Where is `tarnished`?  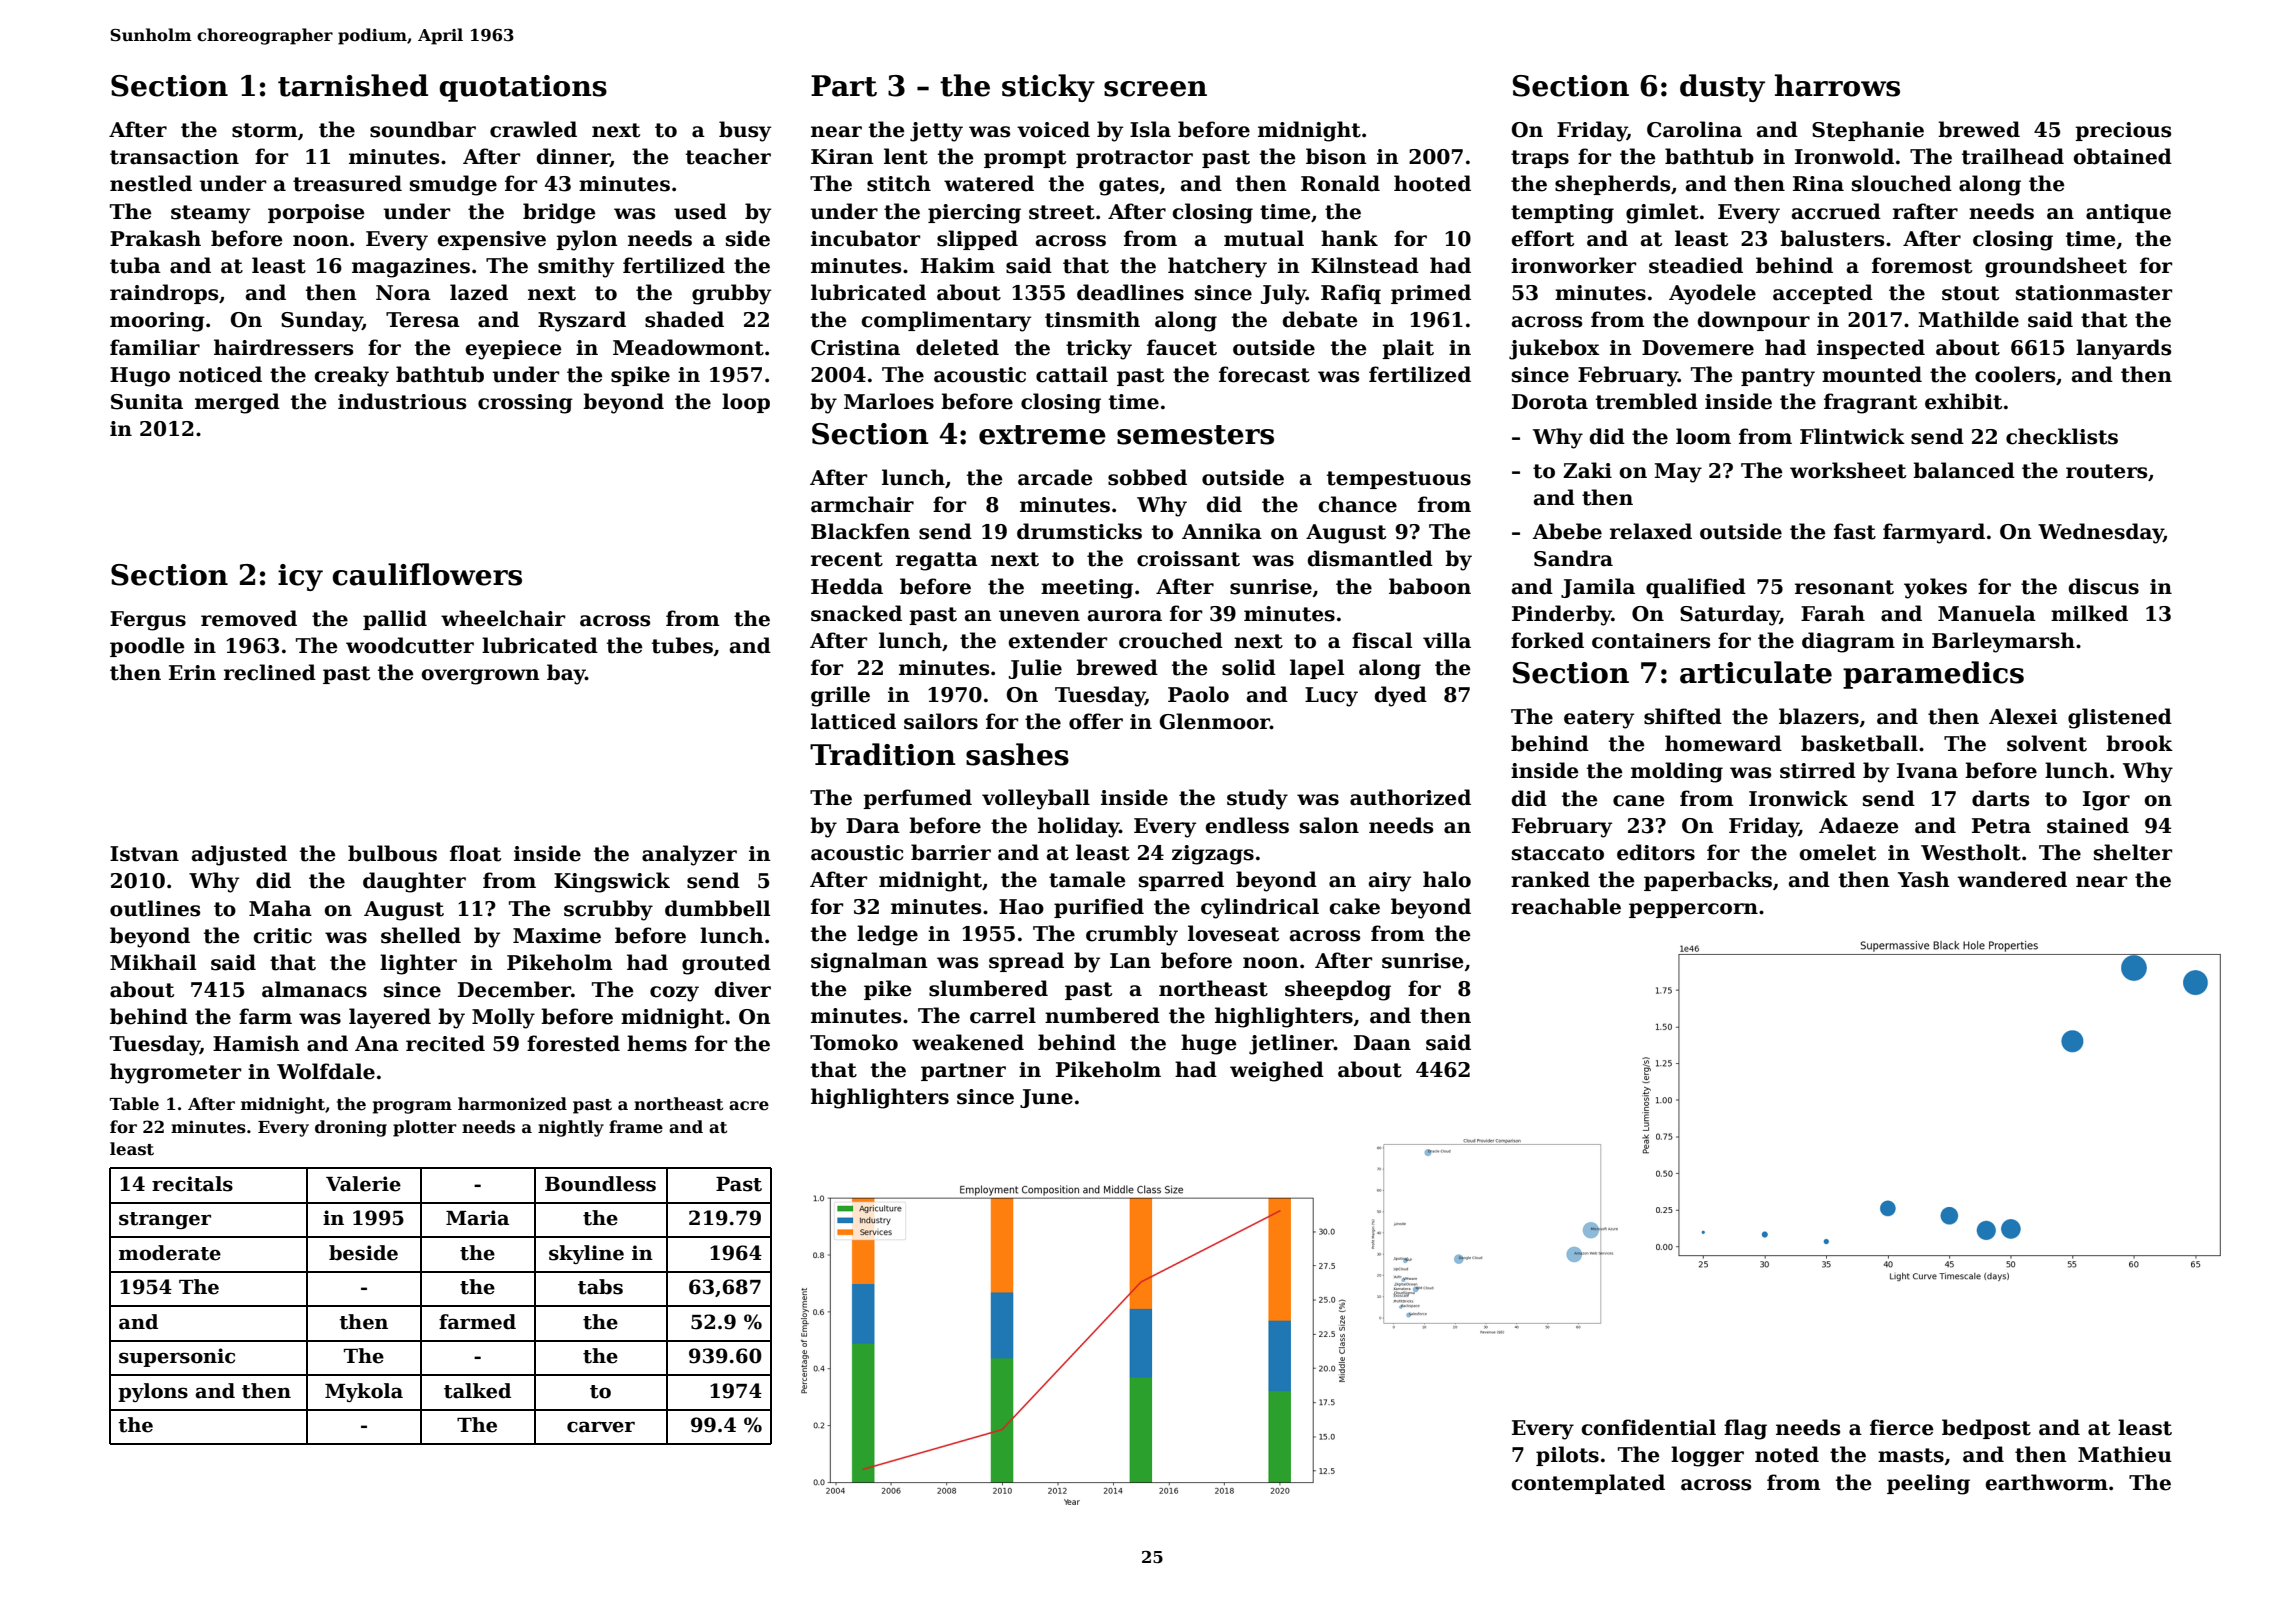 tarnished is located at coordinates (353, 85).
